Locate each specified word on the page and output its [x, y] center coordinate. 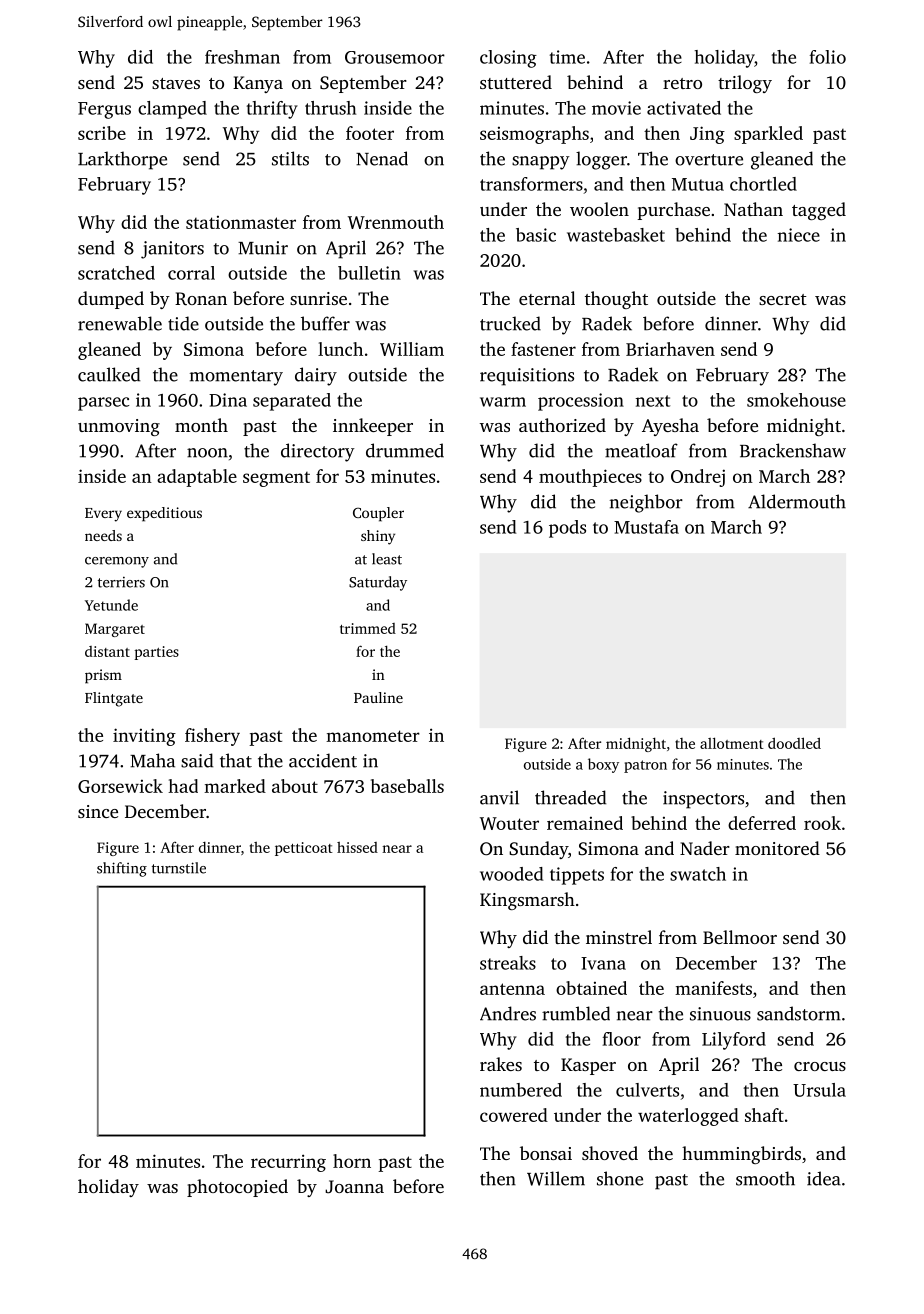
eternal [547, 298]
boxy [603, 765]
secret [783, 299]
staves [176, 83]
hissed [357, 847]
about [295, 786]
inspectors [703, 800]
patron [645, 766]
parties [156, 653]
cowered [514, 1115]
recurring [288, 1163]
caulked [109, 374]
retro [682, 83]
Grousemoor [395, 57]
